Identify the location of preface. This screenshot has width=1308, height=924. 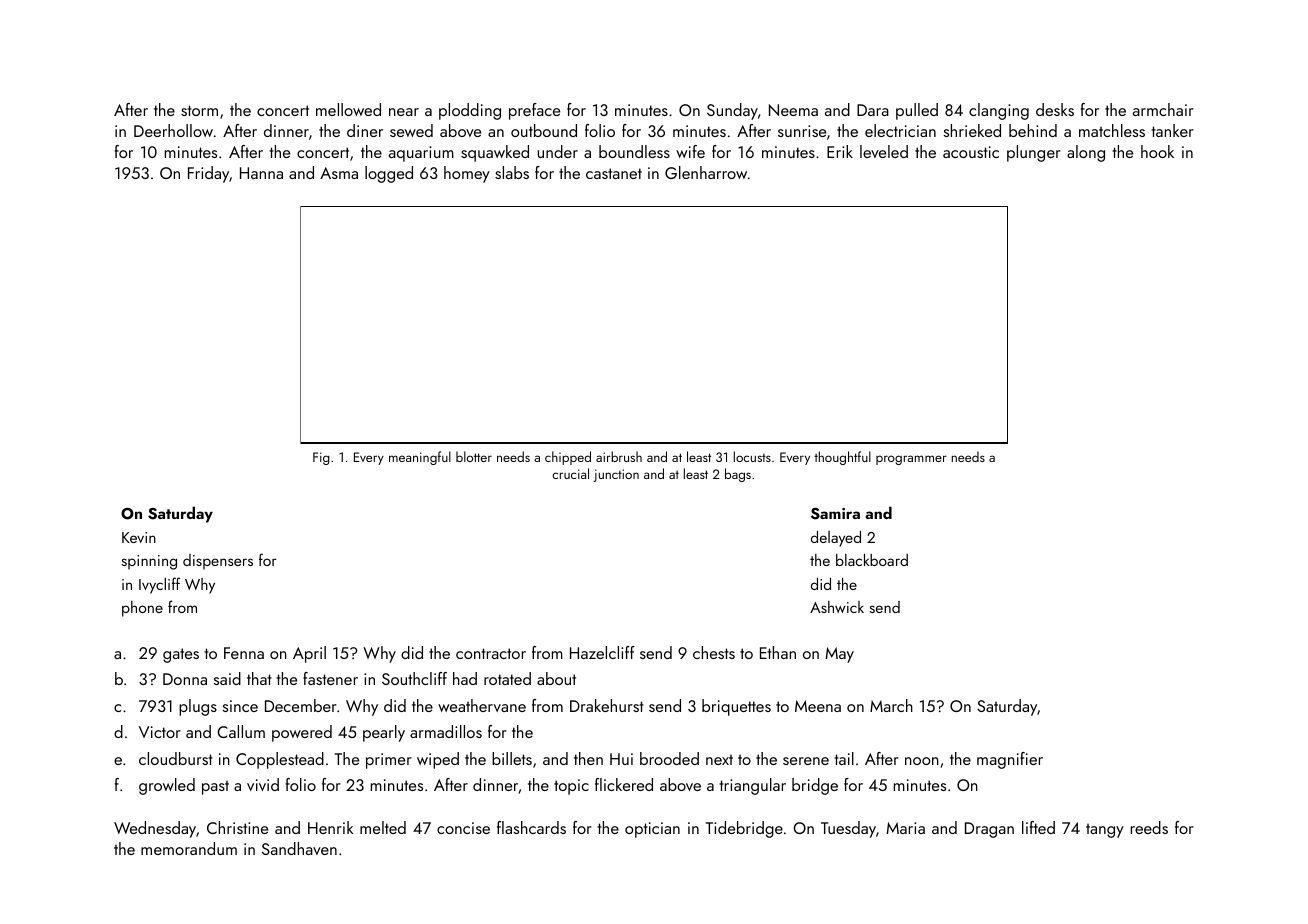
(534, 111).
